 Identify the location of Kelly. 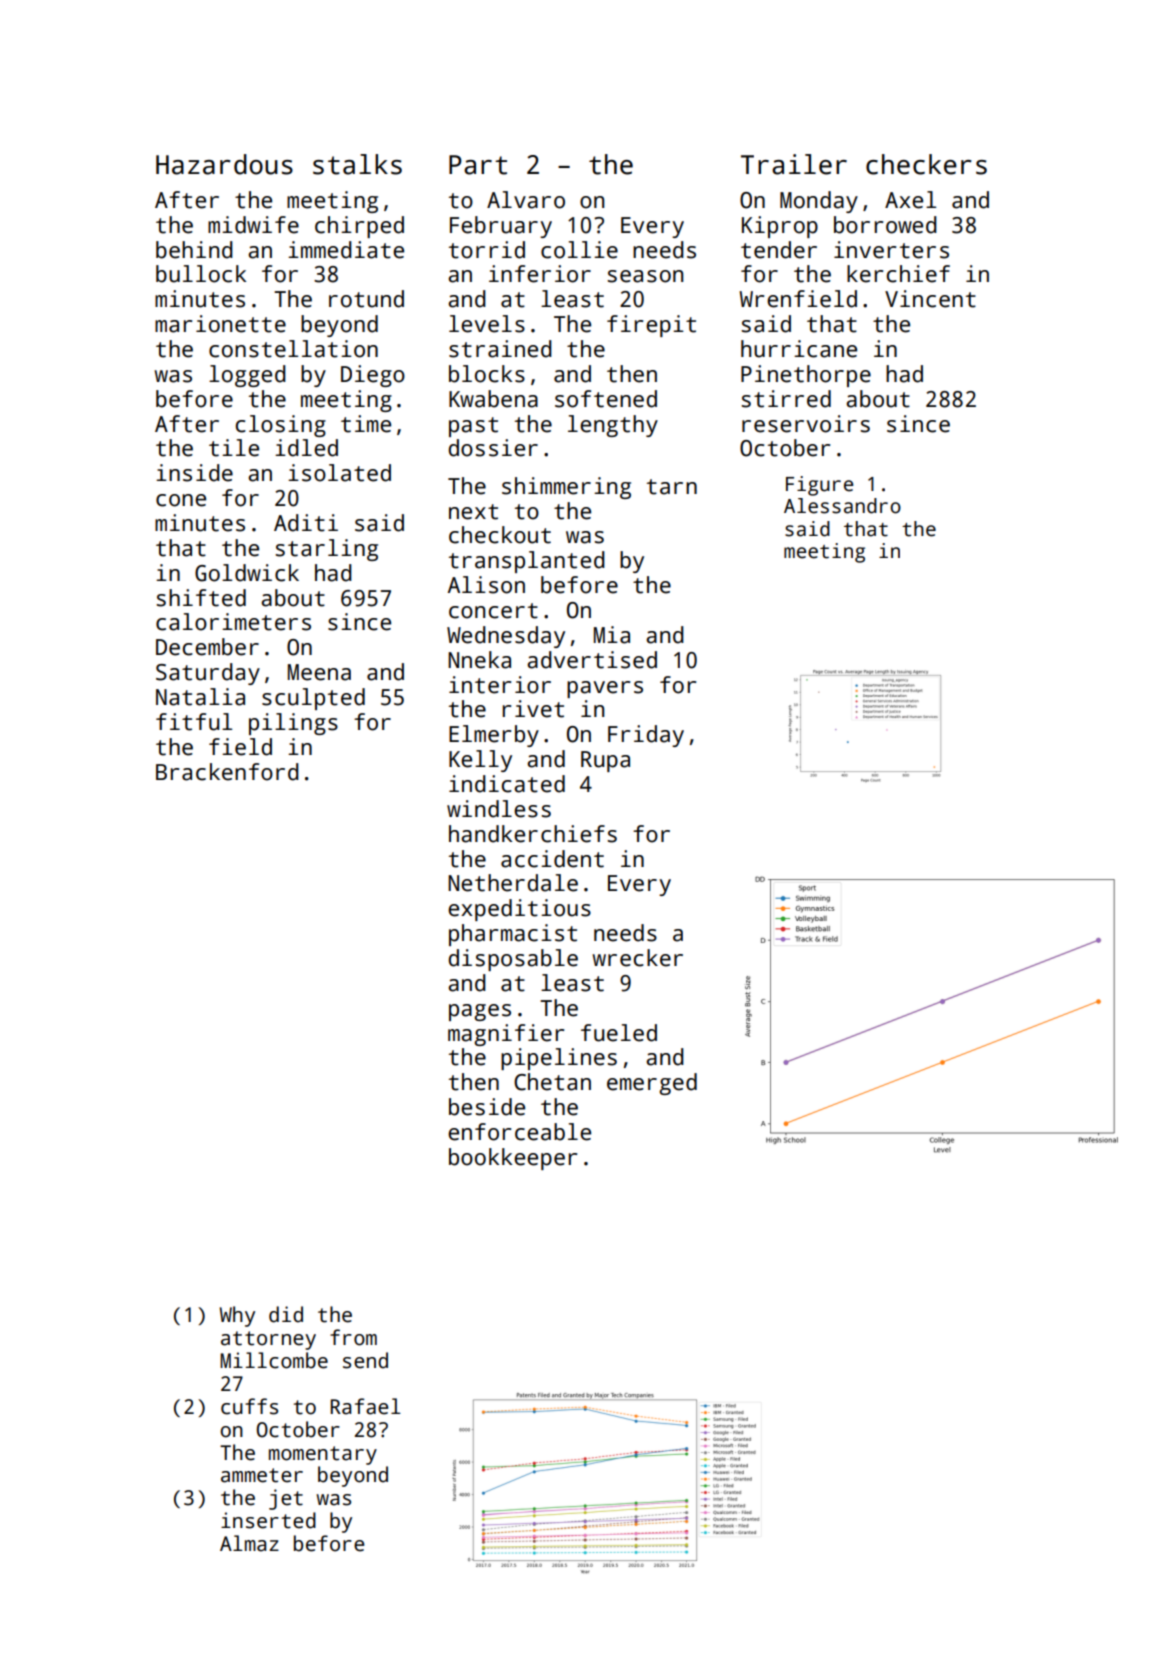
(480, 761).
